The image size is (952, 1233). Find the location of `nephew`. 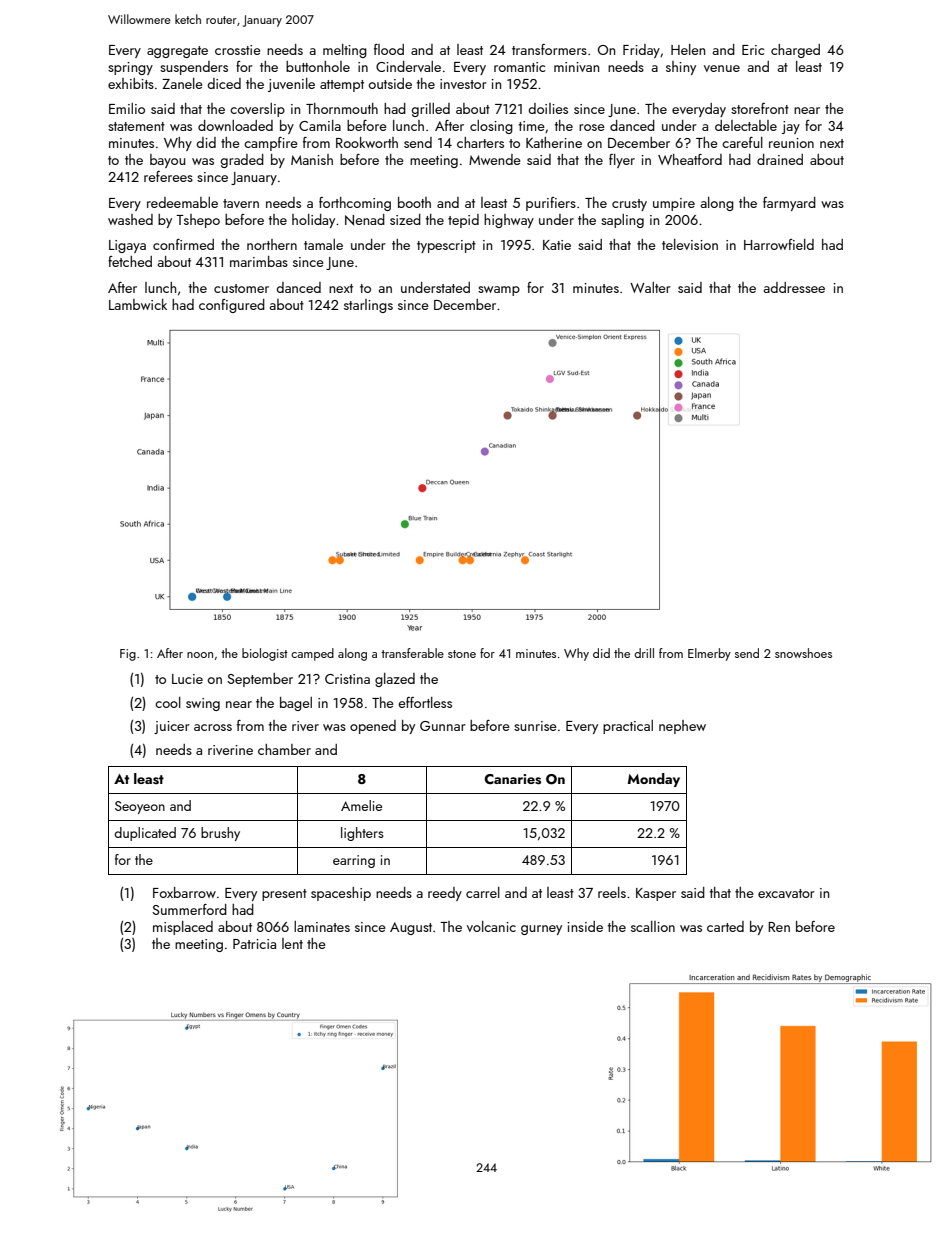

nephew is located at coordinates (682, 727).
